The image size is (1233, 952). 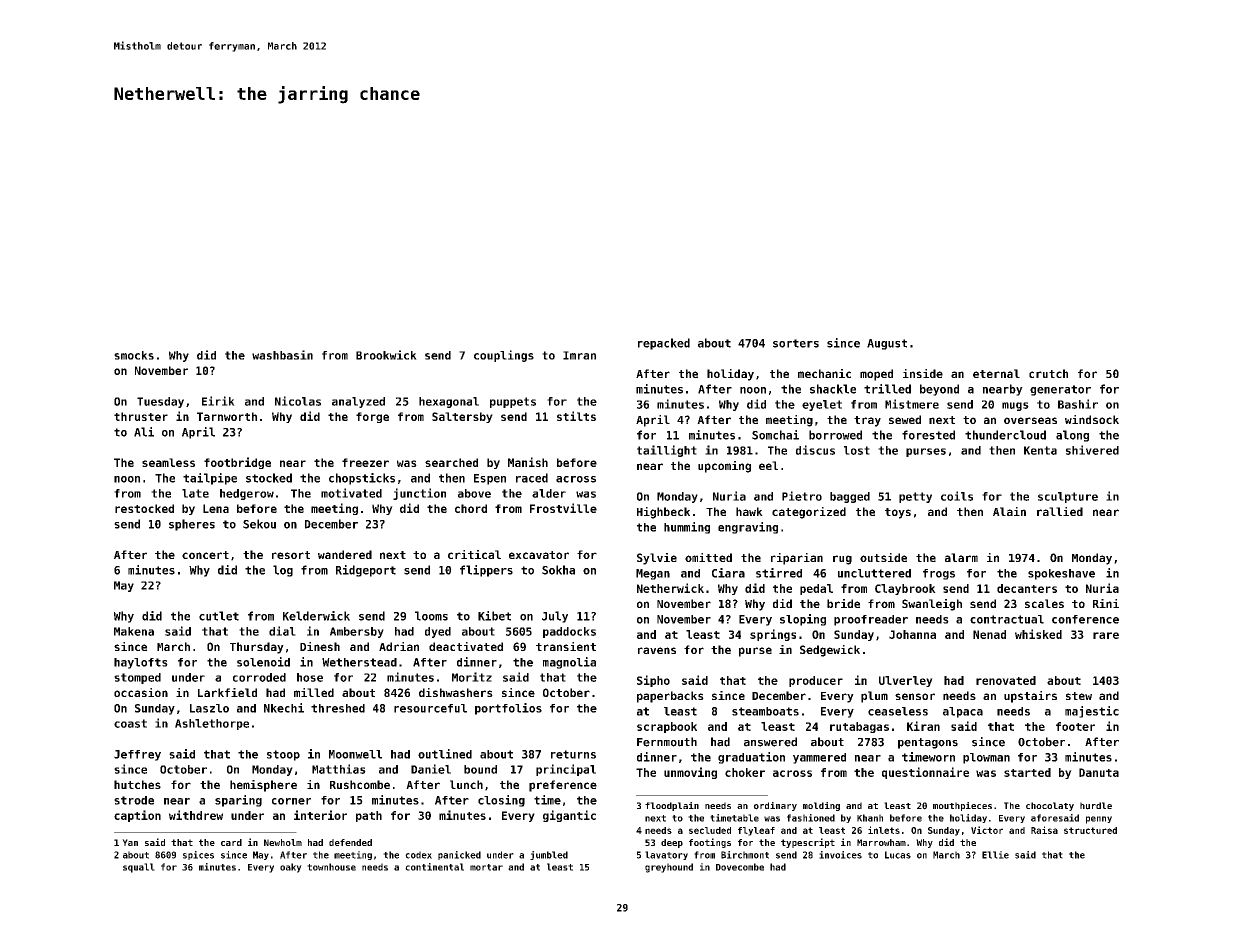 What do you see at coordinates (134, 355) in the screenshot?
I see `smocks` at bounding box center [134, 355].
